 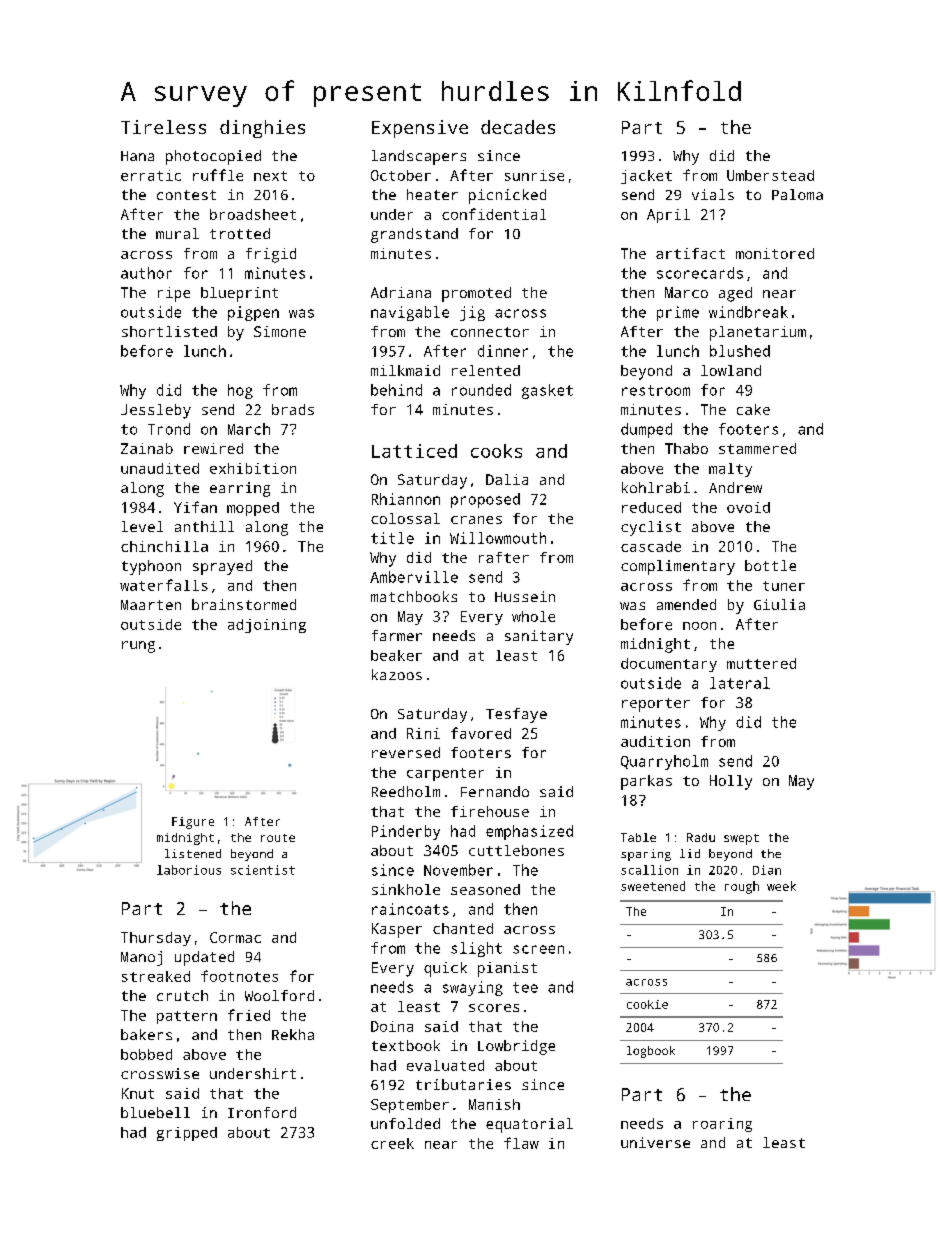 What do you see at coordinates (525, 596) in the screenshot?
I see `Hussein` at bounding box center [525, 596].
